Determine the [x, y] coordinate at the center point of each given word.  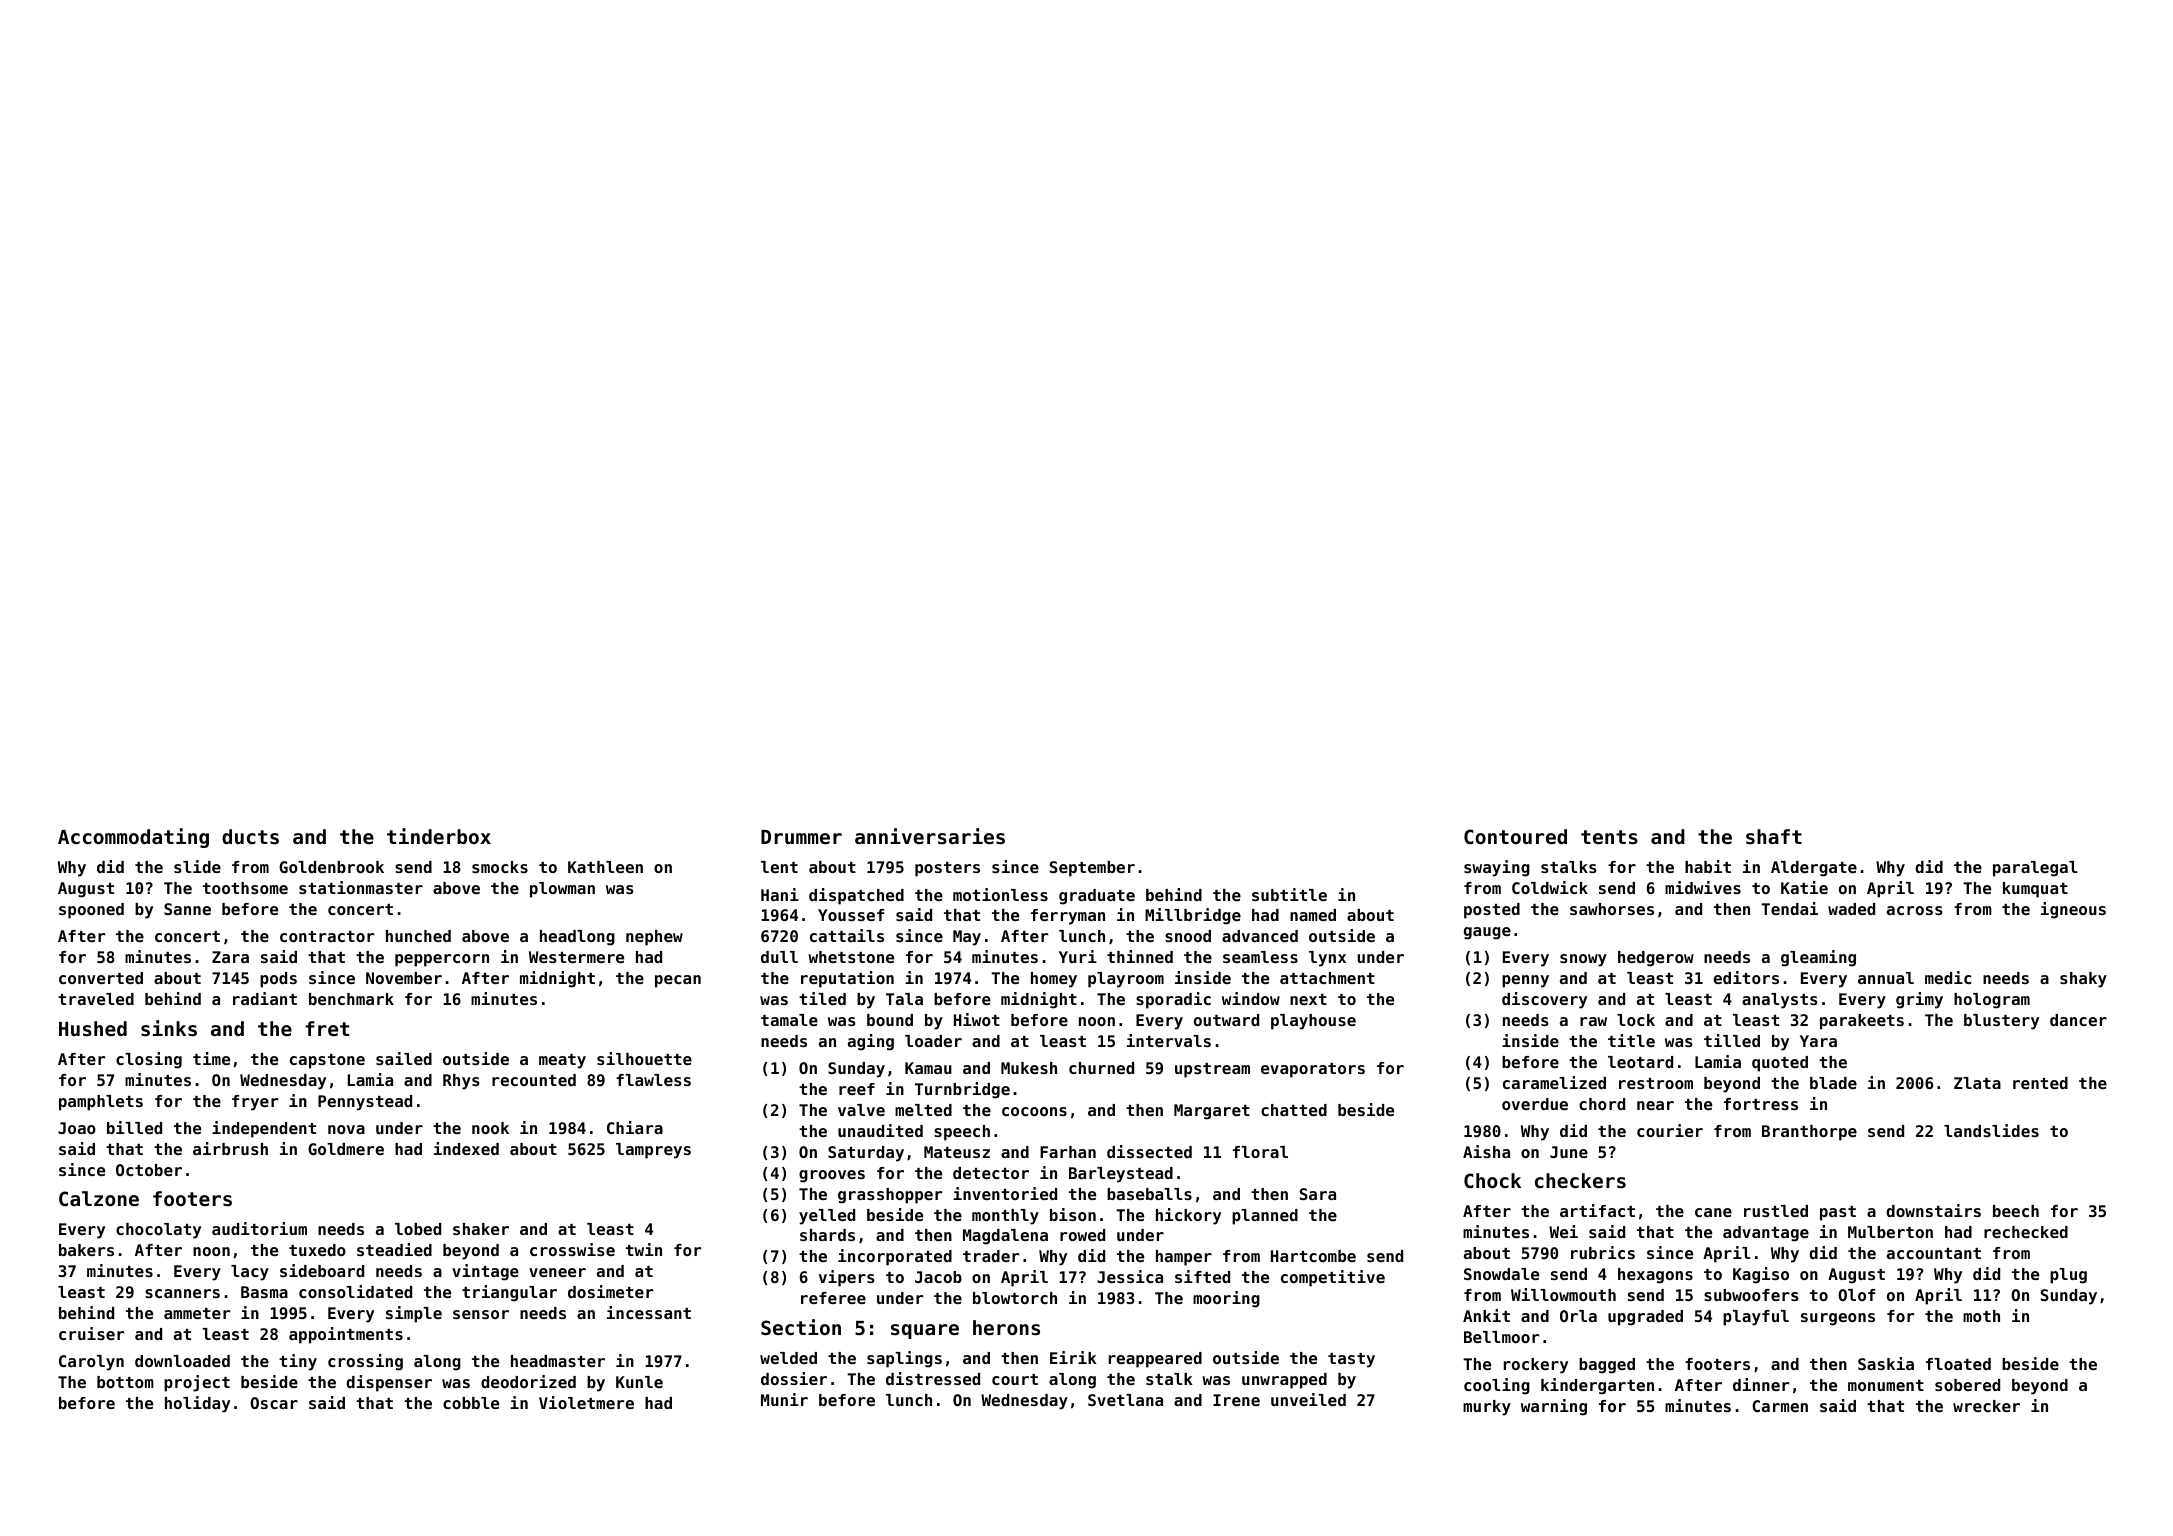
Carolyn [91, 1363]
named [1313, 915]
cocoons [1034, 1111]
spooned [91, 911]
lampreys [653, 1151]
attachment [1327, 978]
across [1915, 910]
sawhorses [1612, 909]
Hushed [93, 1028]
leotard [1640, 1062]
